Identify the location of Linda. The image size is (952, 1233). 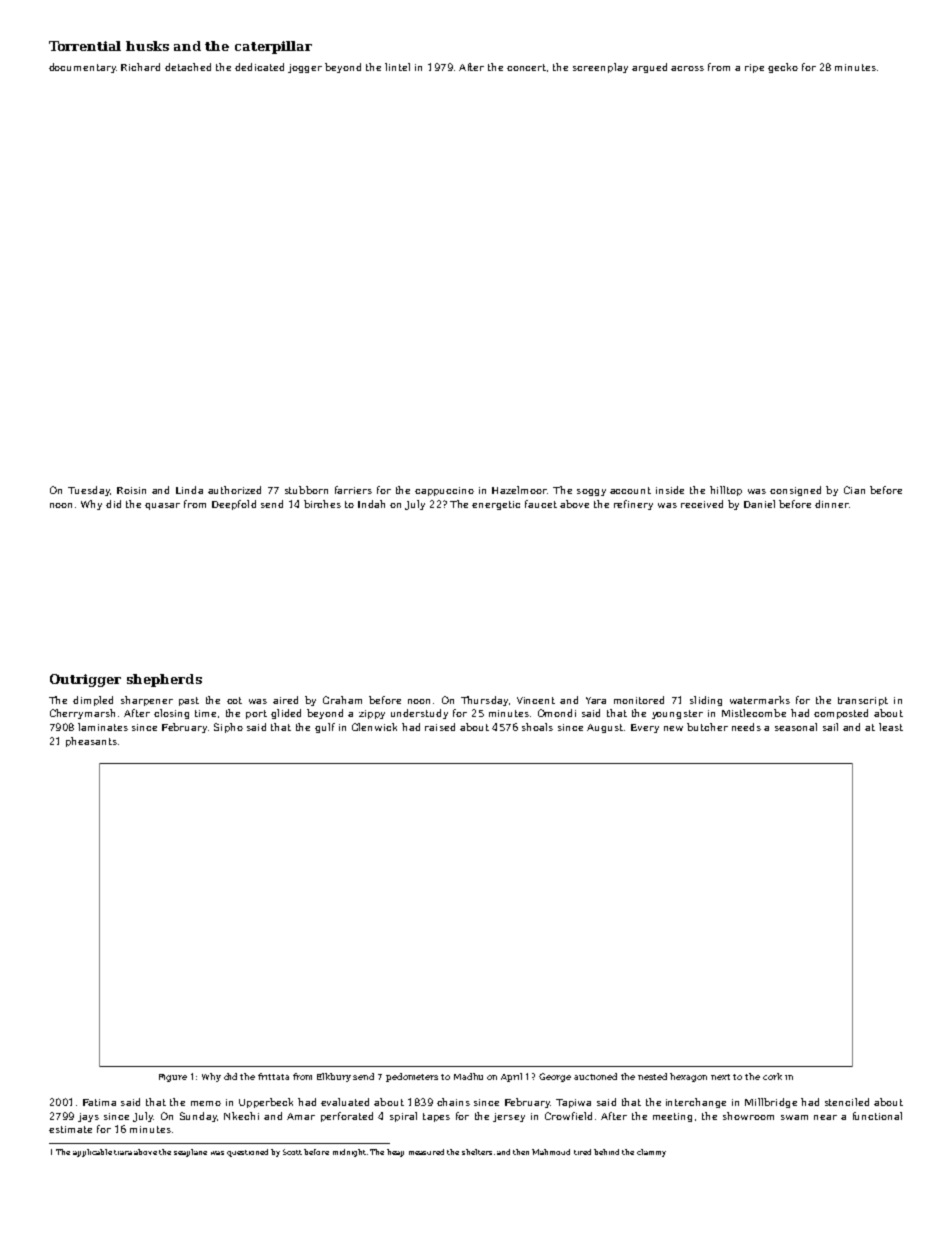
(189, 490).
